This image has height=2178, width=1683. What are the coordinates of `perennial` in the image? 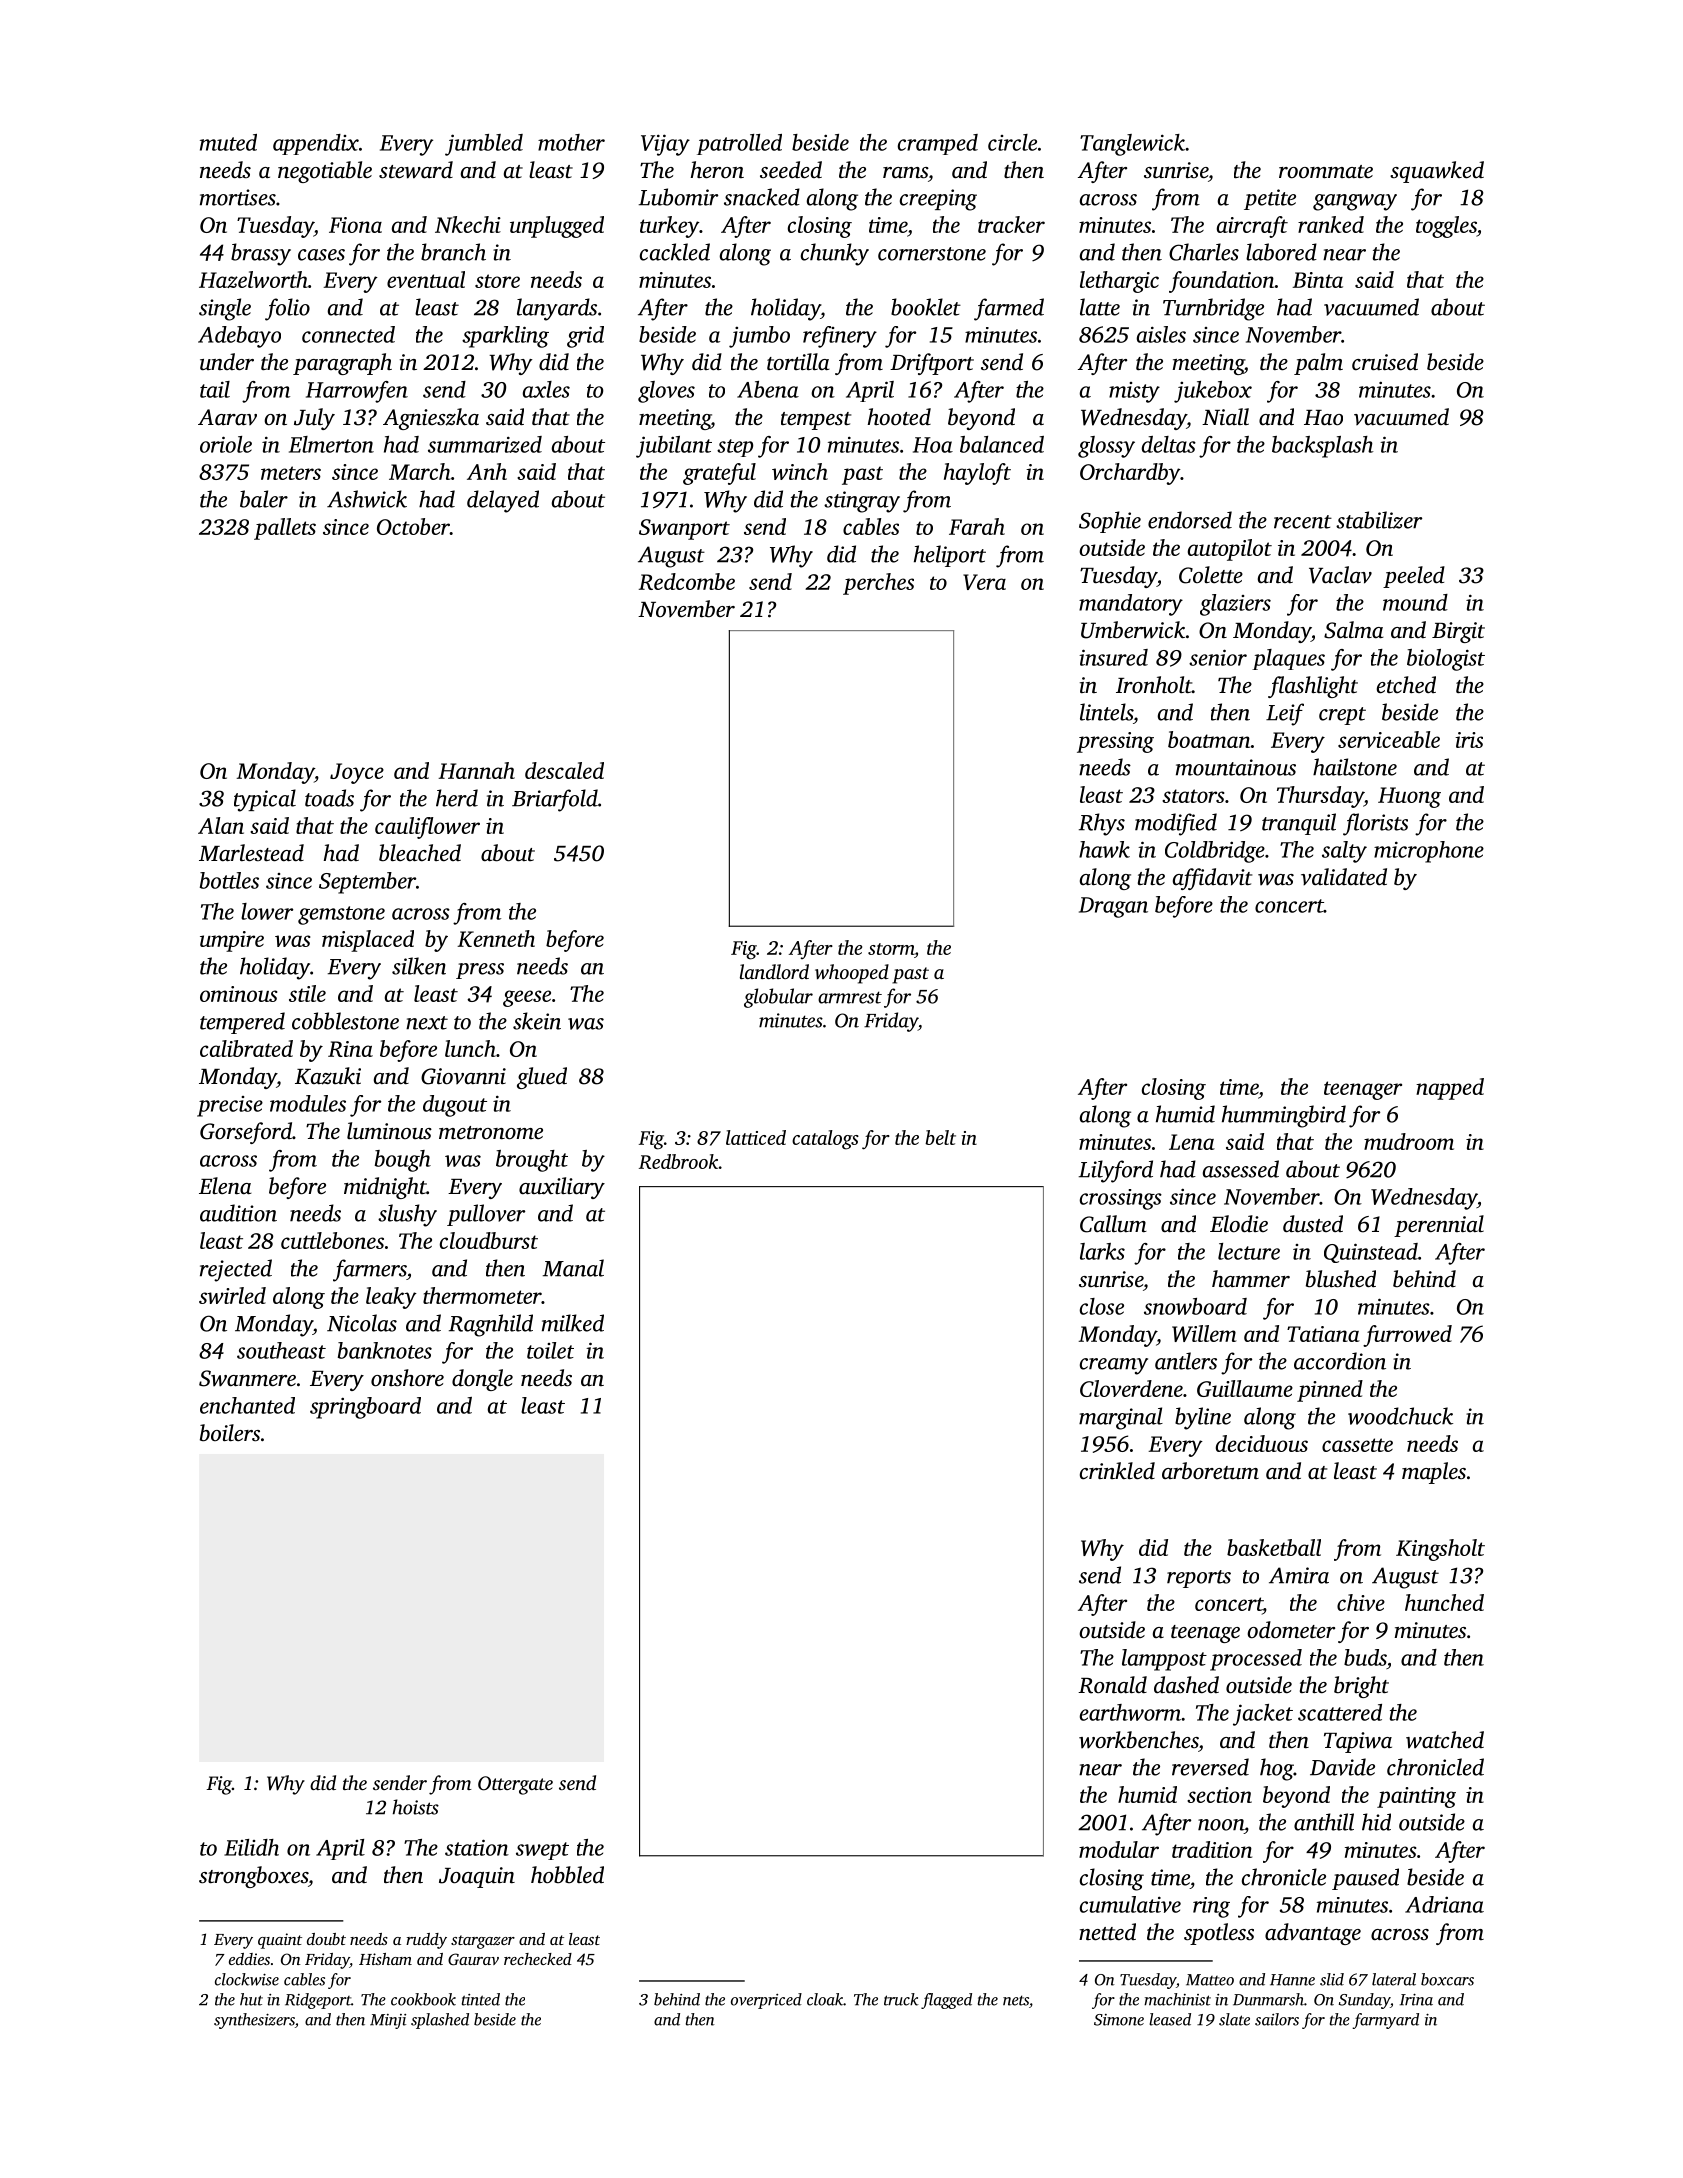 It's located at (1439, 1226).
